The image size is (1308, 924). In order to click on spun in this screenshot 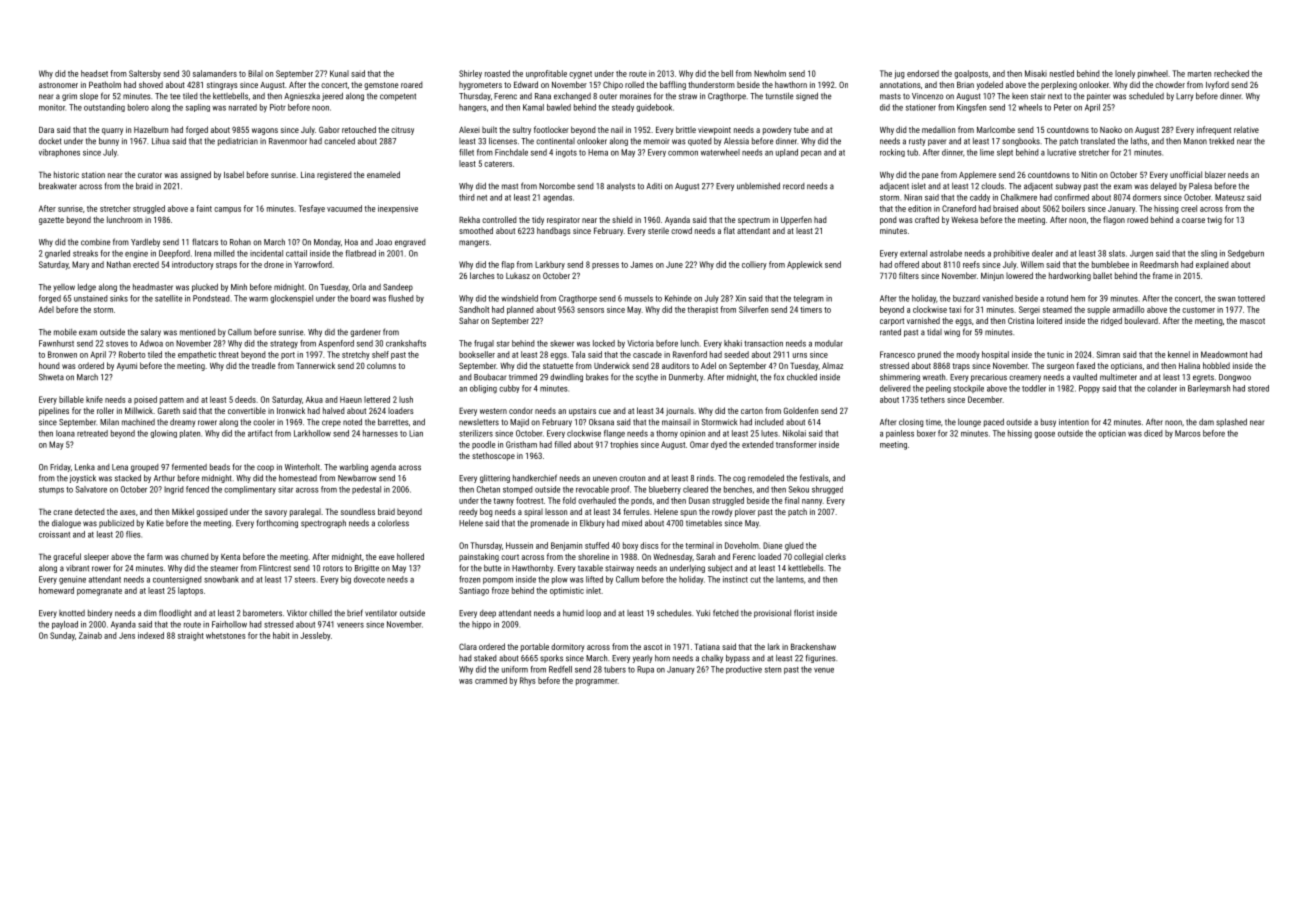, I will do `click(688, 513)`.
